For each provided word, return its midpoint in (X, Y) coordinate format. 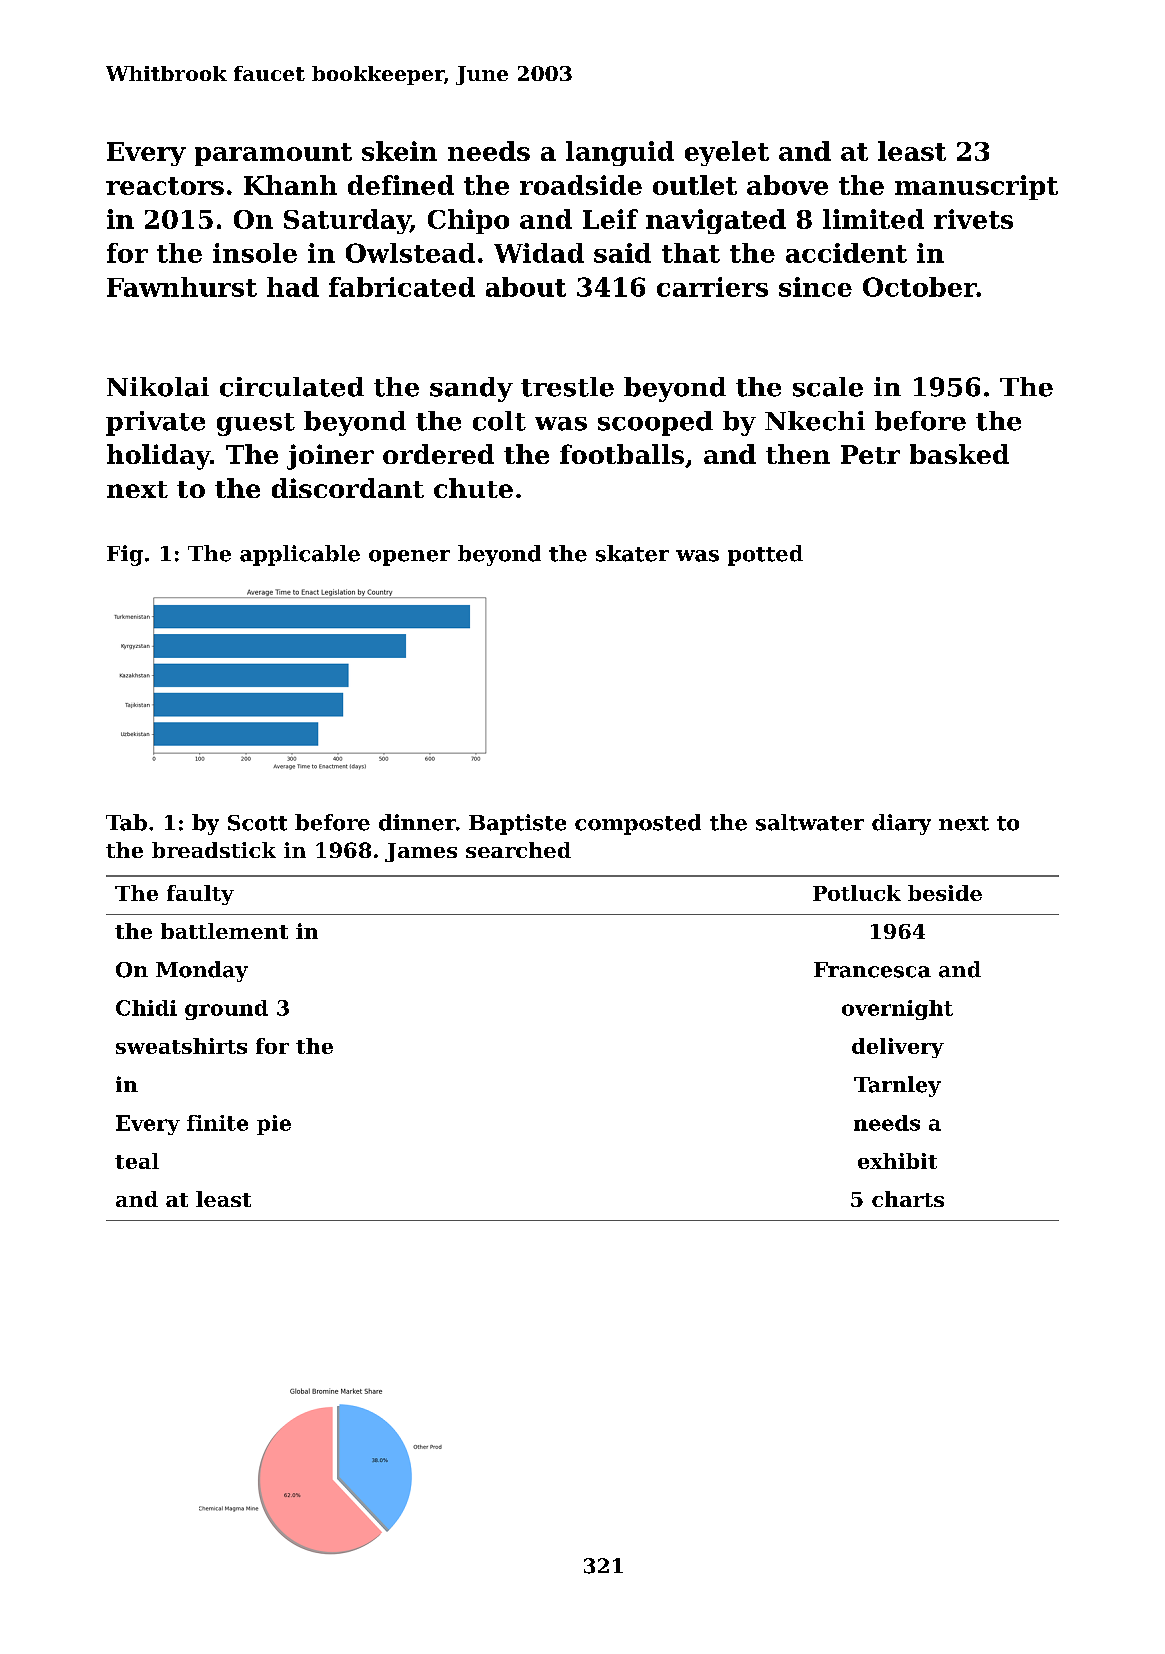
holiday (158, 457)
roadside (581, 185)
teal (137, 1161)
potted (765, 555)
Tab (126, 822)
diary (901, 824)
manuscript (976, 187)
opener (409, 558)
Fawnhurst (182, 287)
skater (632, 553)
